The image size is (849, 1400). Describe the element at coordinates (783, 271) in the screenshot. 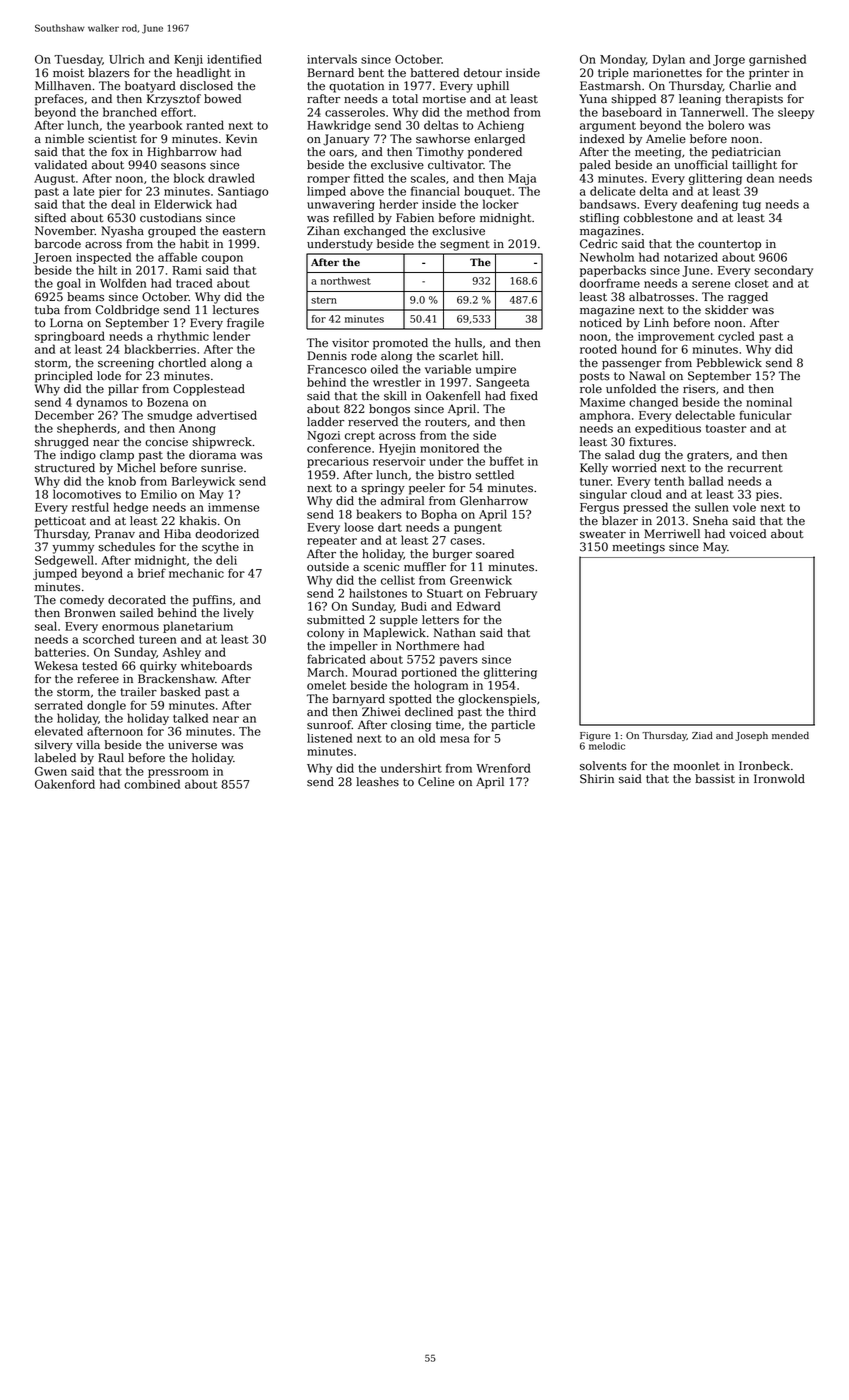

I see `secondary` at that location.
